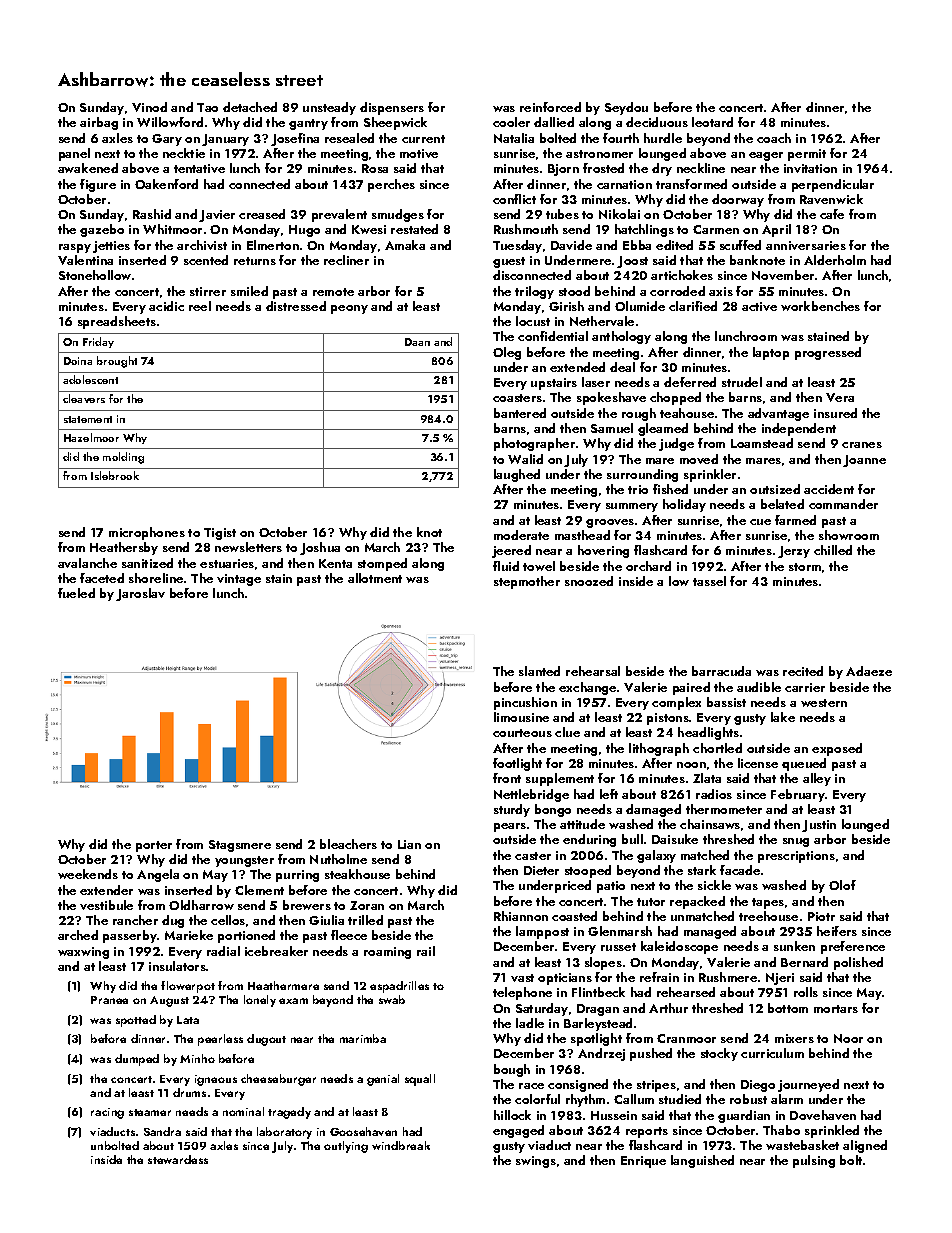 The image size is (952, 1233). Describe the element at coordinates (178, 1159) in the document. I see `stewardess` at that location.
